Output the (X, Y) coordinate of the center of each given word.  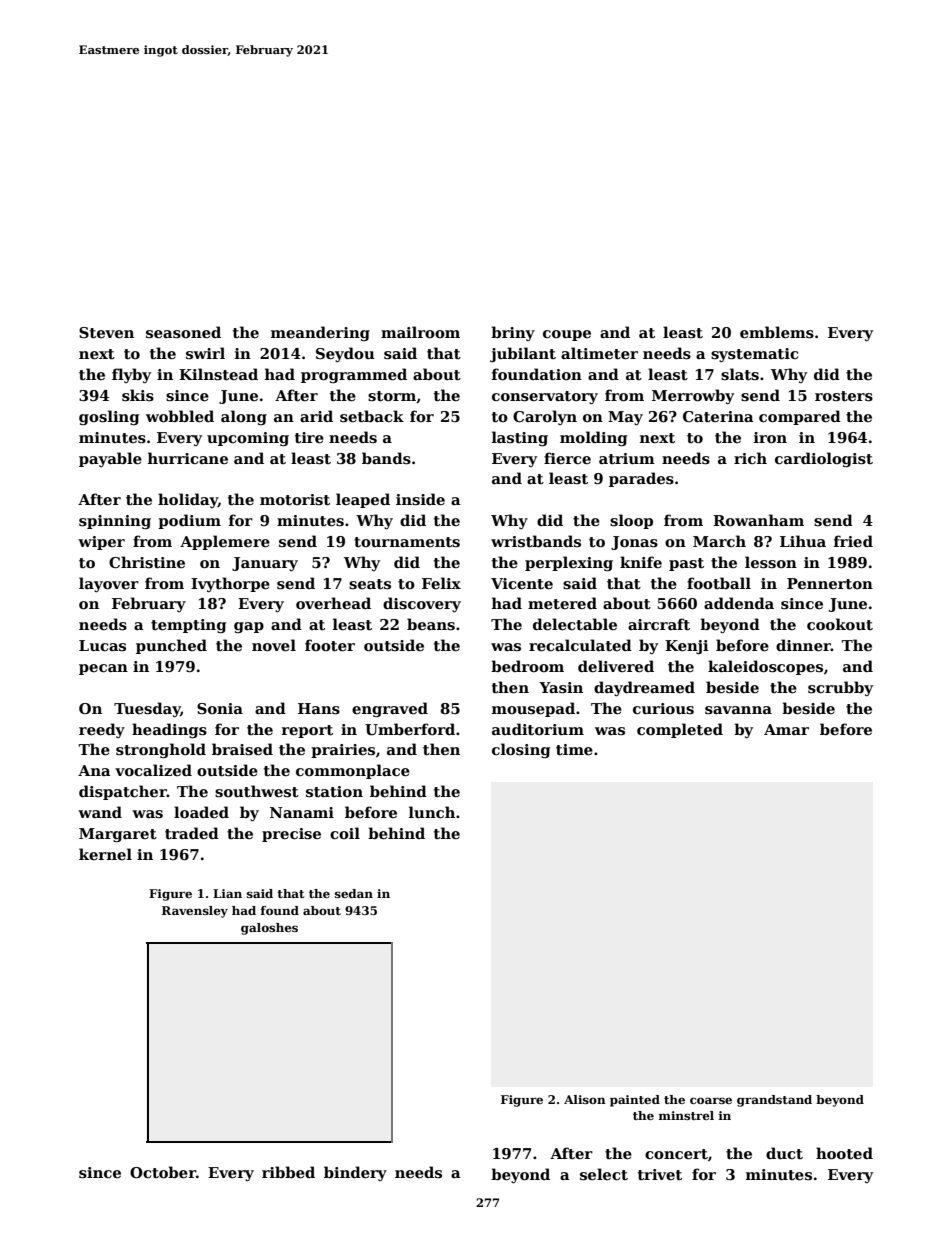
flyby (131, 375)
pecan (103, 669)
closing (521, 750)
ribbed (288, 1172)
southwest (257, 791)
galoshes (269, 929)
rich (750, 458)
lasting (520, 438)
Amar (786, 729)
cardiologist (824, 459)
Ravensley (195, 912)
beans (431, 624)
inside (420, 499)
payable (110, 459)
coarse (711, 1100)
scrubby (840, 688)
